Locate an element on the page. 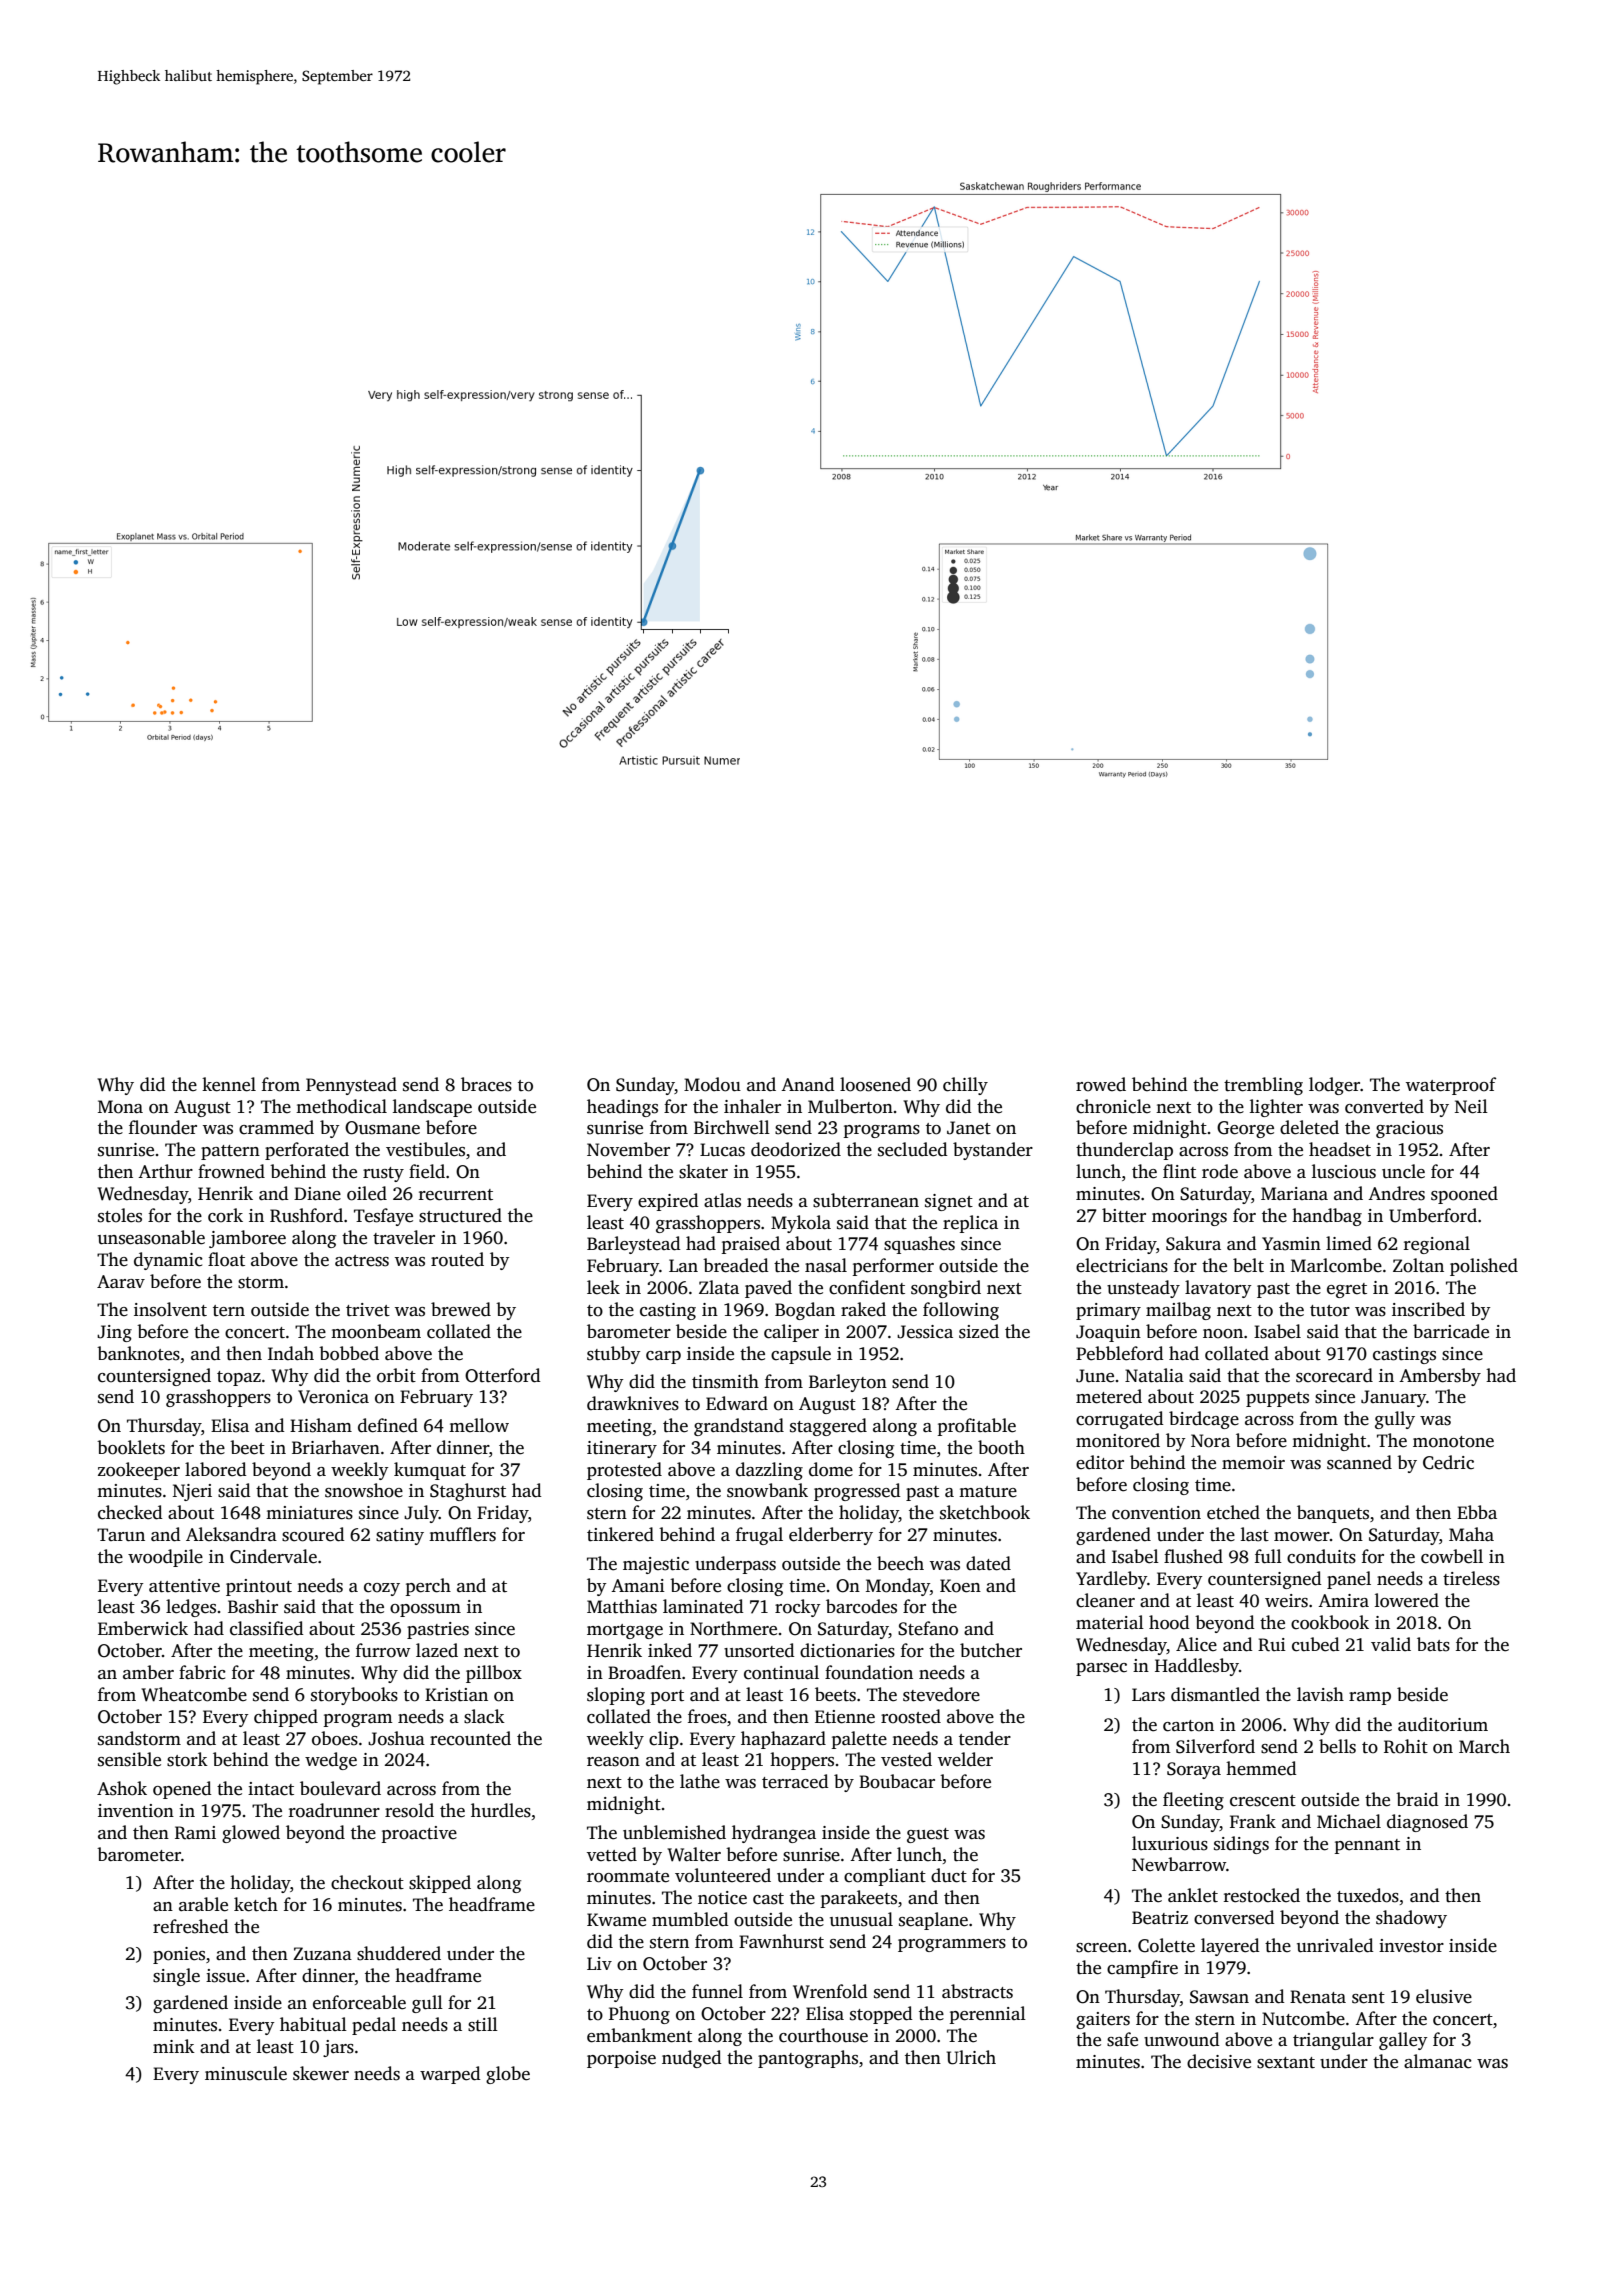 The image size is (1620, 2292). stork is located at coordinates (187, 1759).
